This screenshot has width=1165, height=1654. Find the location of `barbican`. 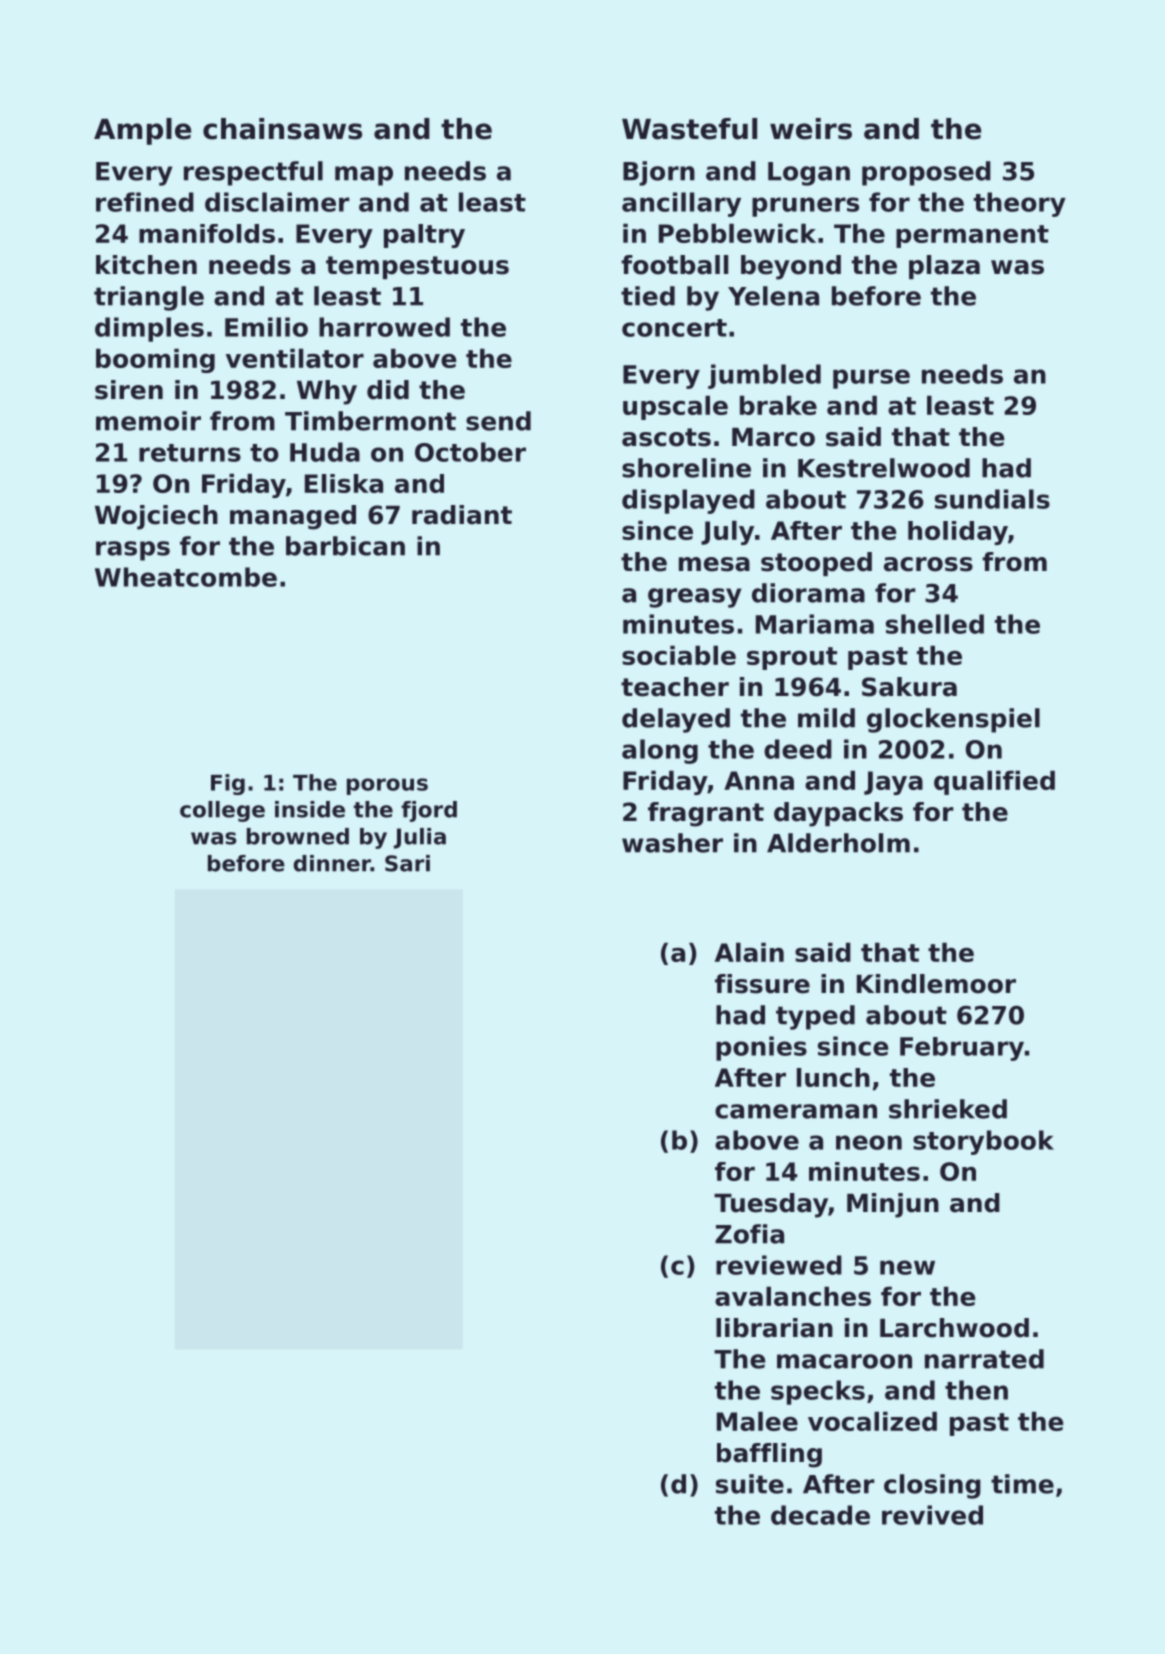

barbican is located at coordinates (345, 546).
